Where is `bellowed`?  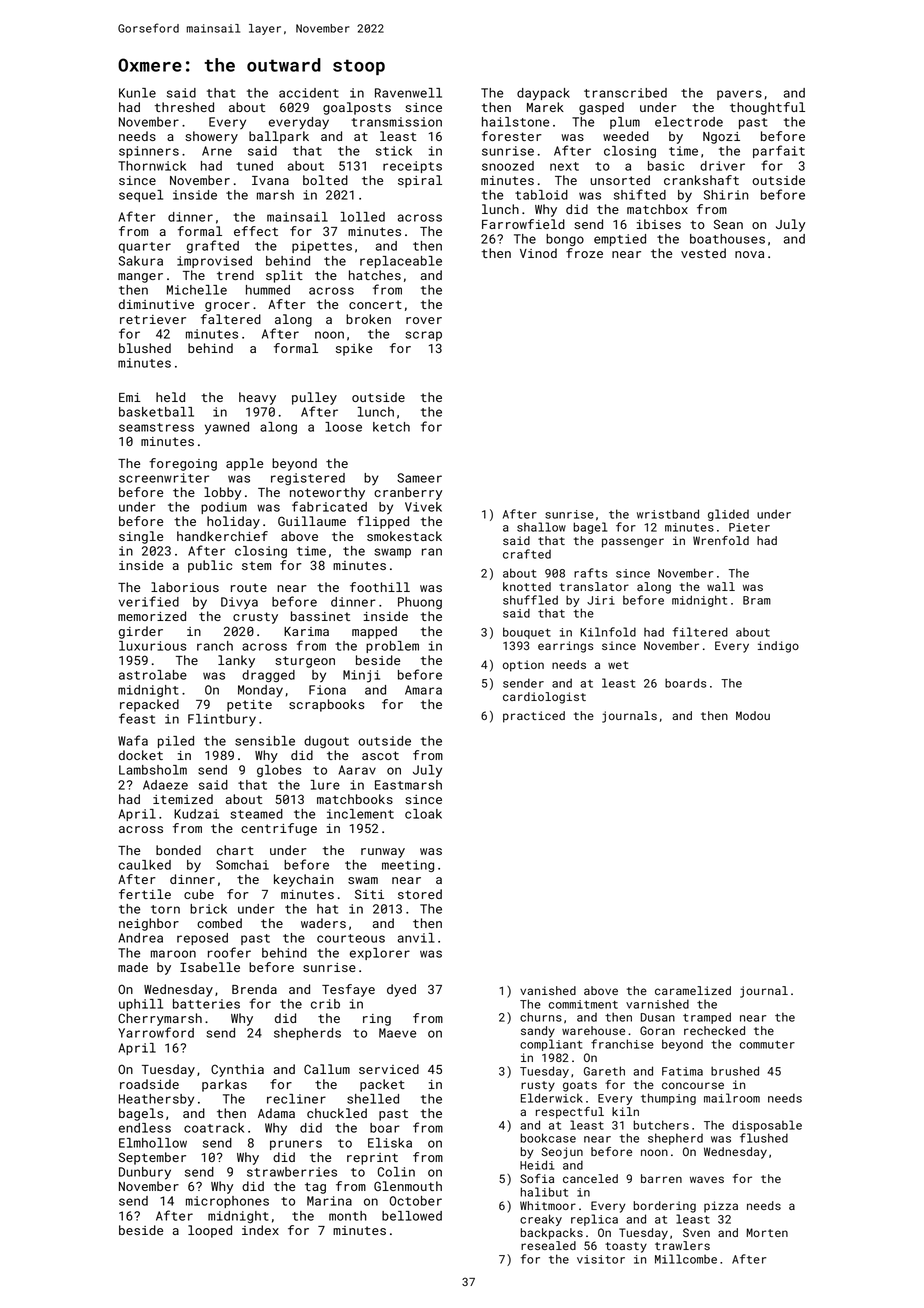
bellowed is located at coordinates (412, 1216).
